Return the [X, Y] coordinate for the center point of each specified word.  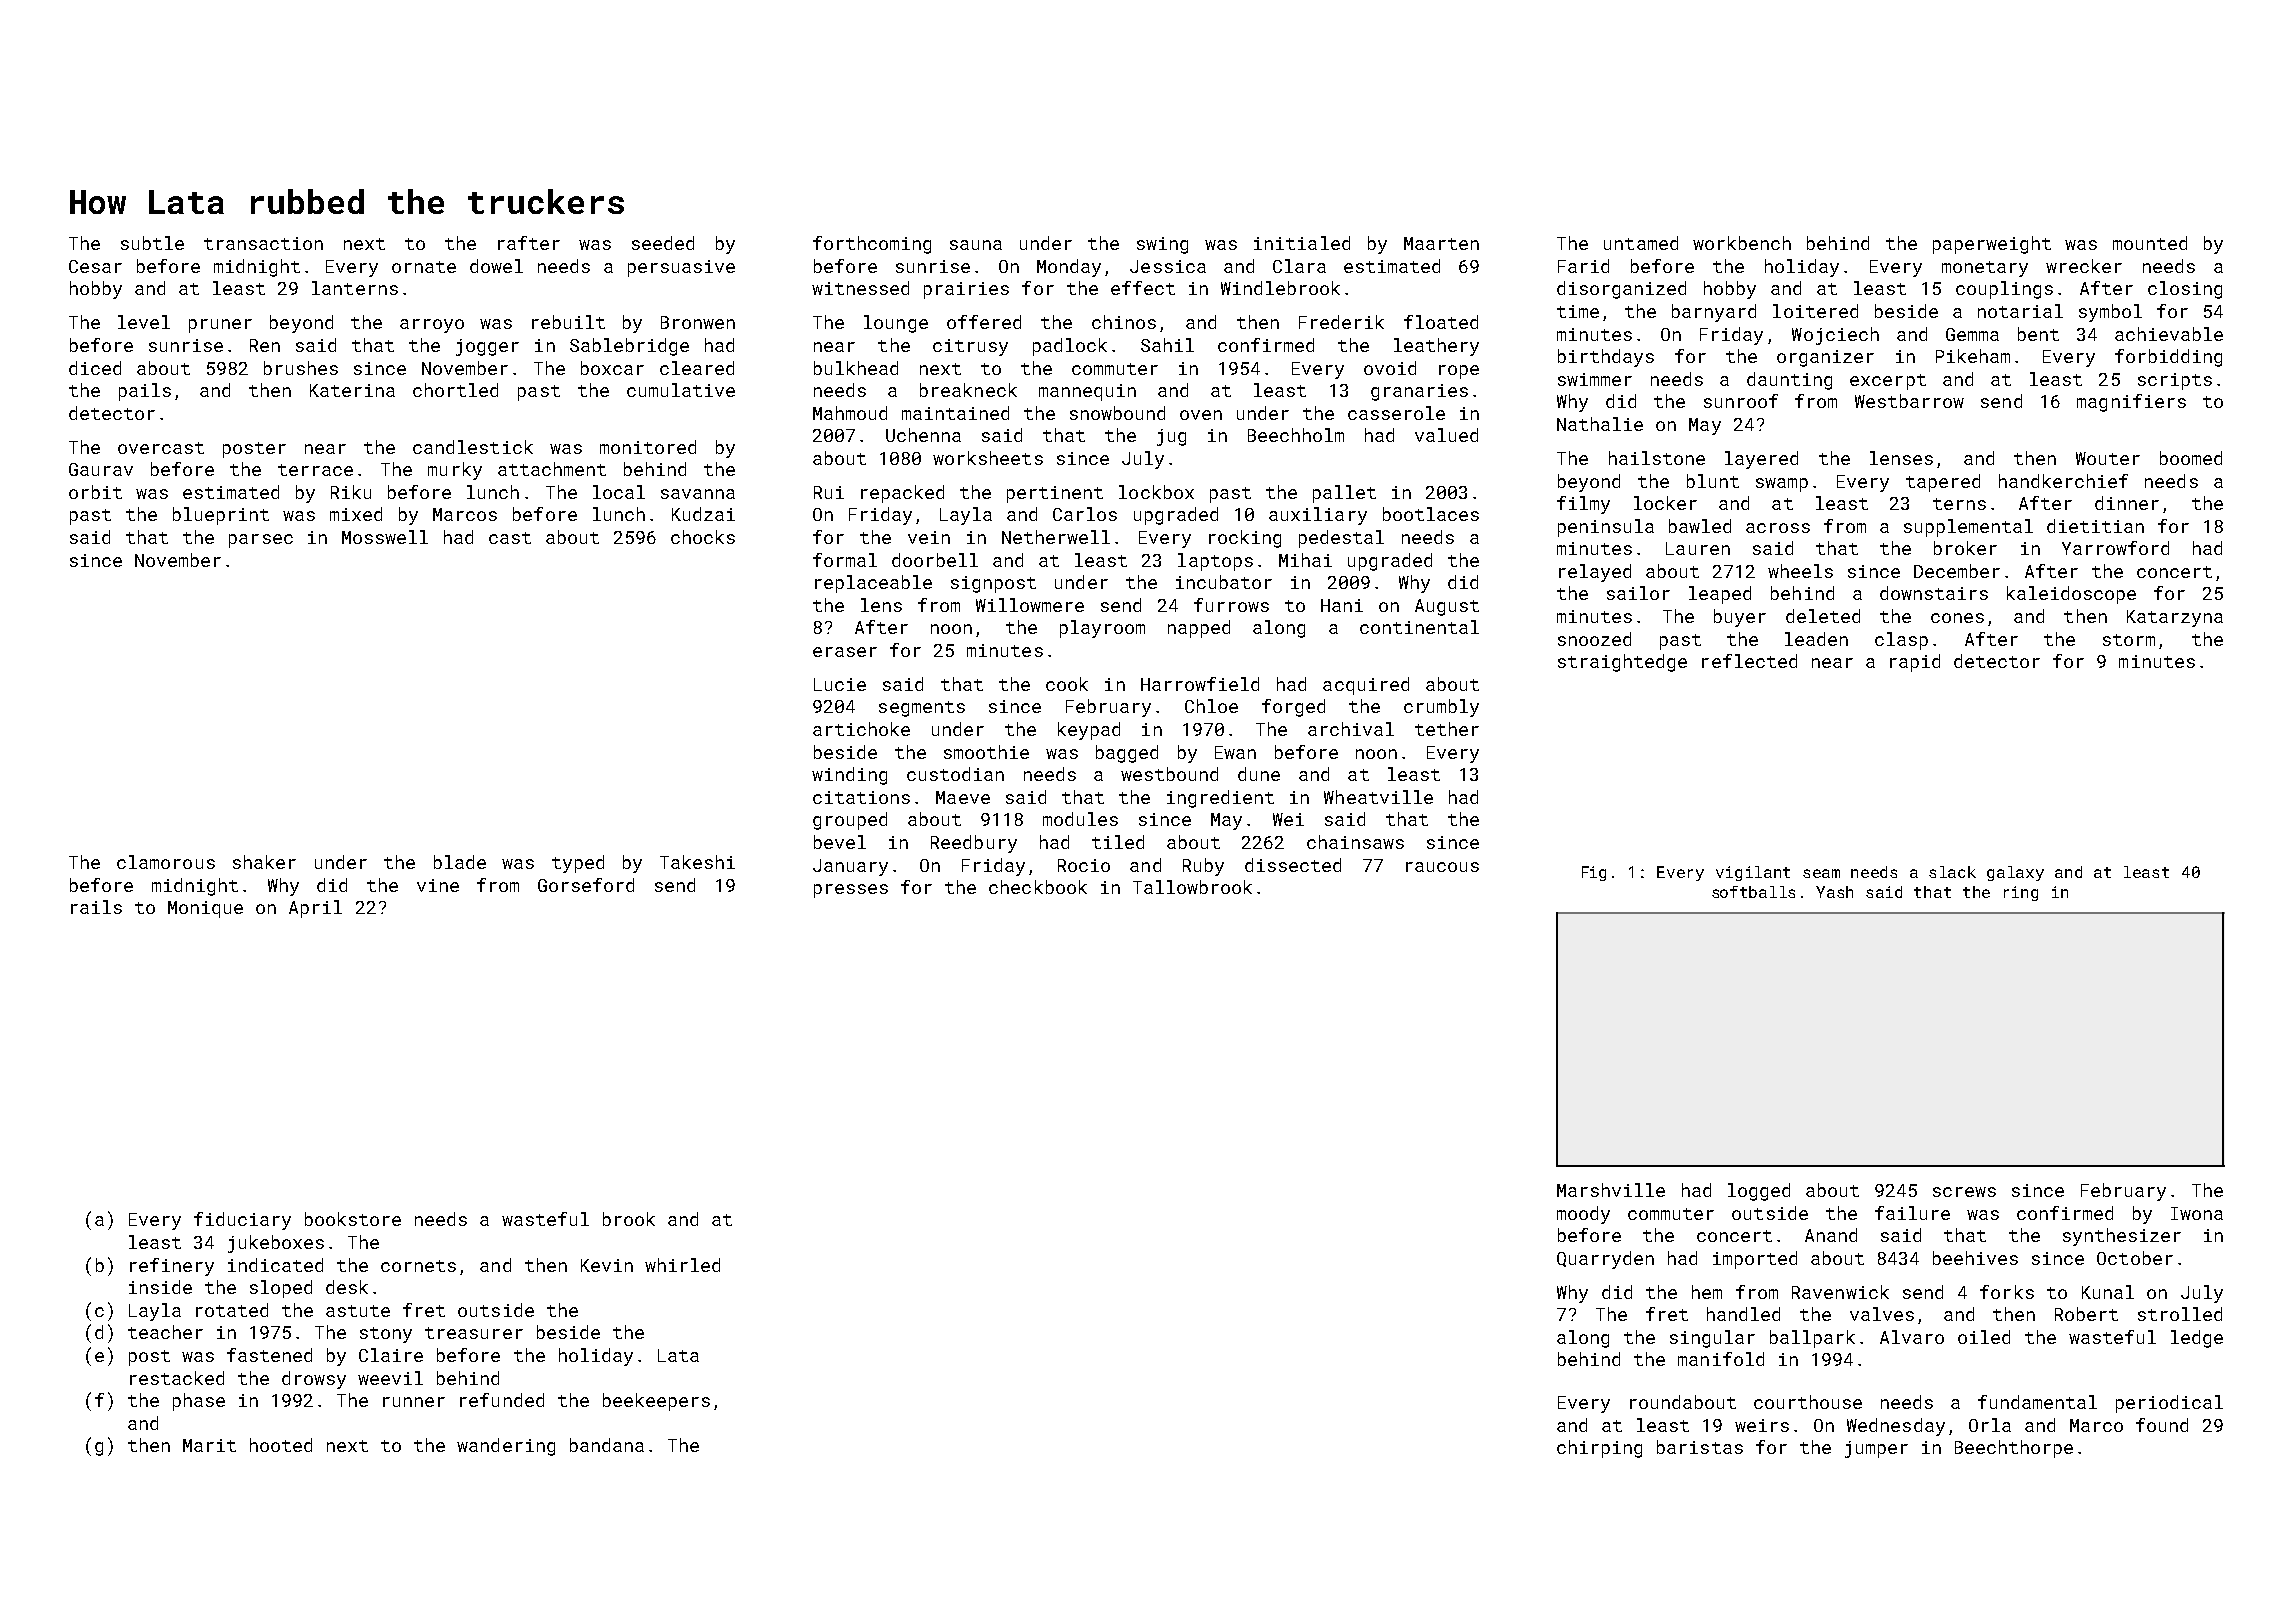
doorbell [935, 560]
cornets [418, 1266]
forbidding [2168, 358]
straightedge [1622, 663]
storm [2129, 640]
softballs [1753, 892]
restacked [177, 1378]
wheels [1800, 571]
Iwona [2197, 1213]
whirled [682, 1265]
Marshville [1611, 1190]
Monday [1069, 268]
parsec [261, 541]
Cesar [95, 266]
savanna [698, 494]
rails [96, 907]
